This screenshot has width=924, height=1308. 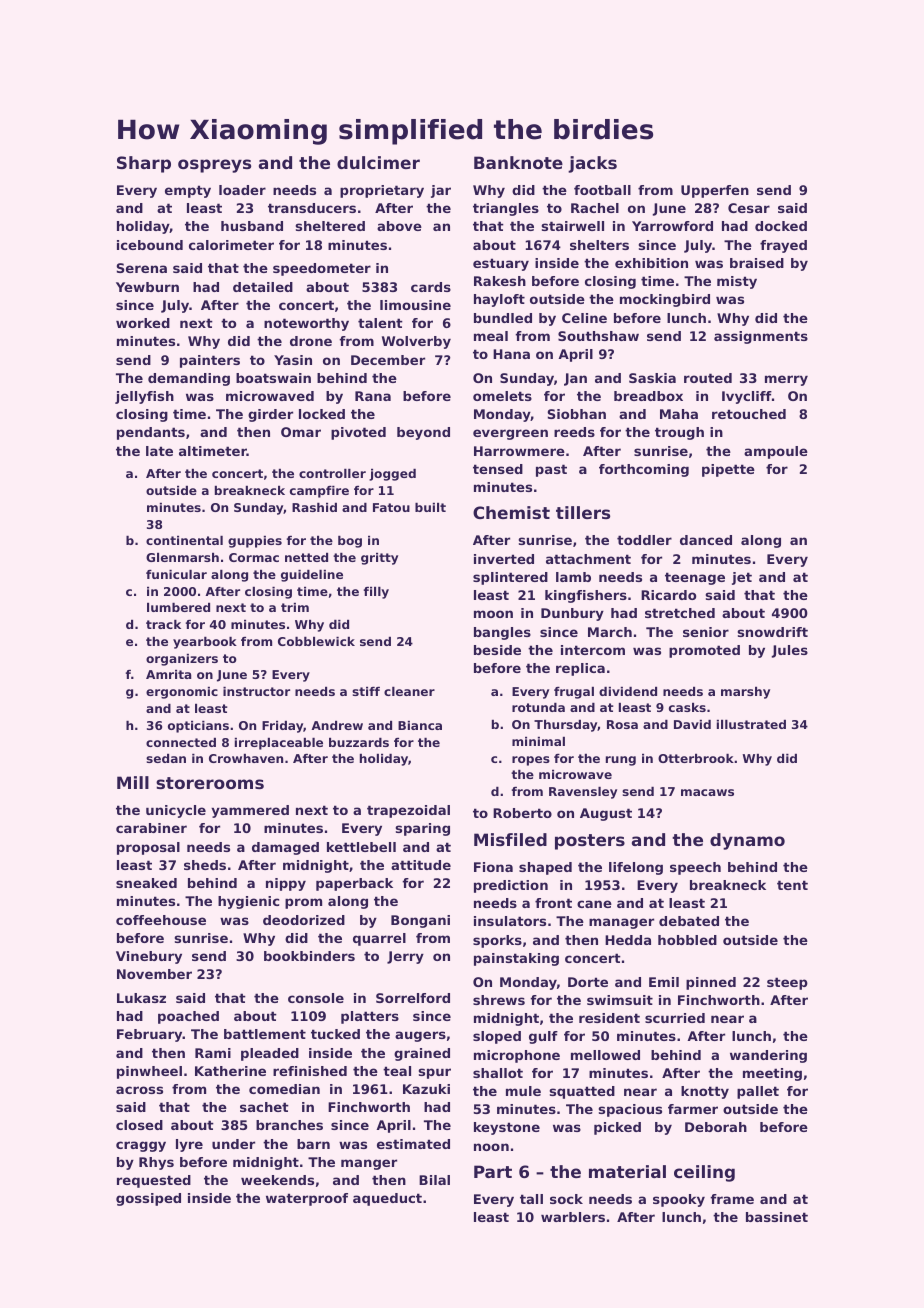 What do you see at coordinates (210, 361) in the screenshot?
I see `painters` at bounding box center [210, 361].
